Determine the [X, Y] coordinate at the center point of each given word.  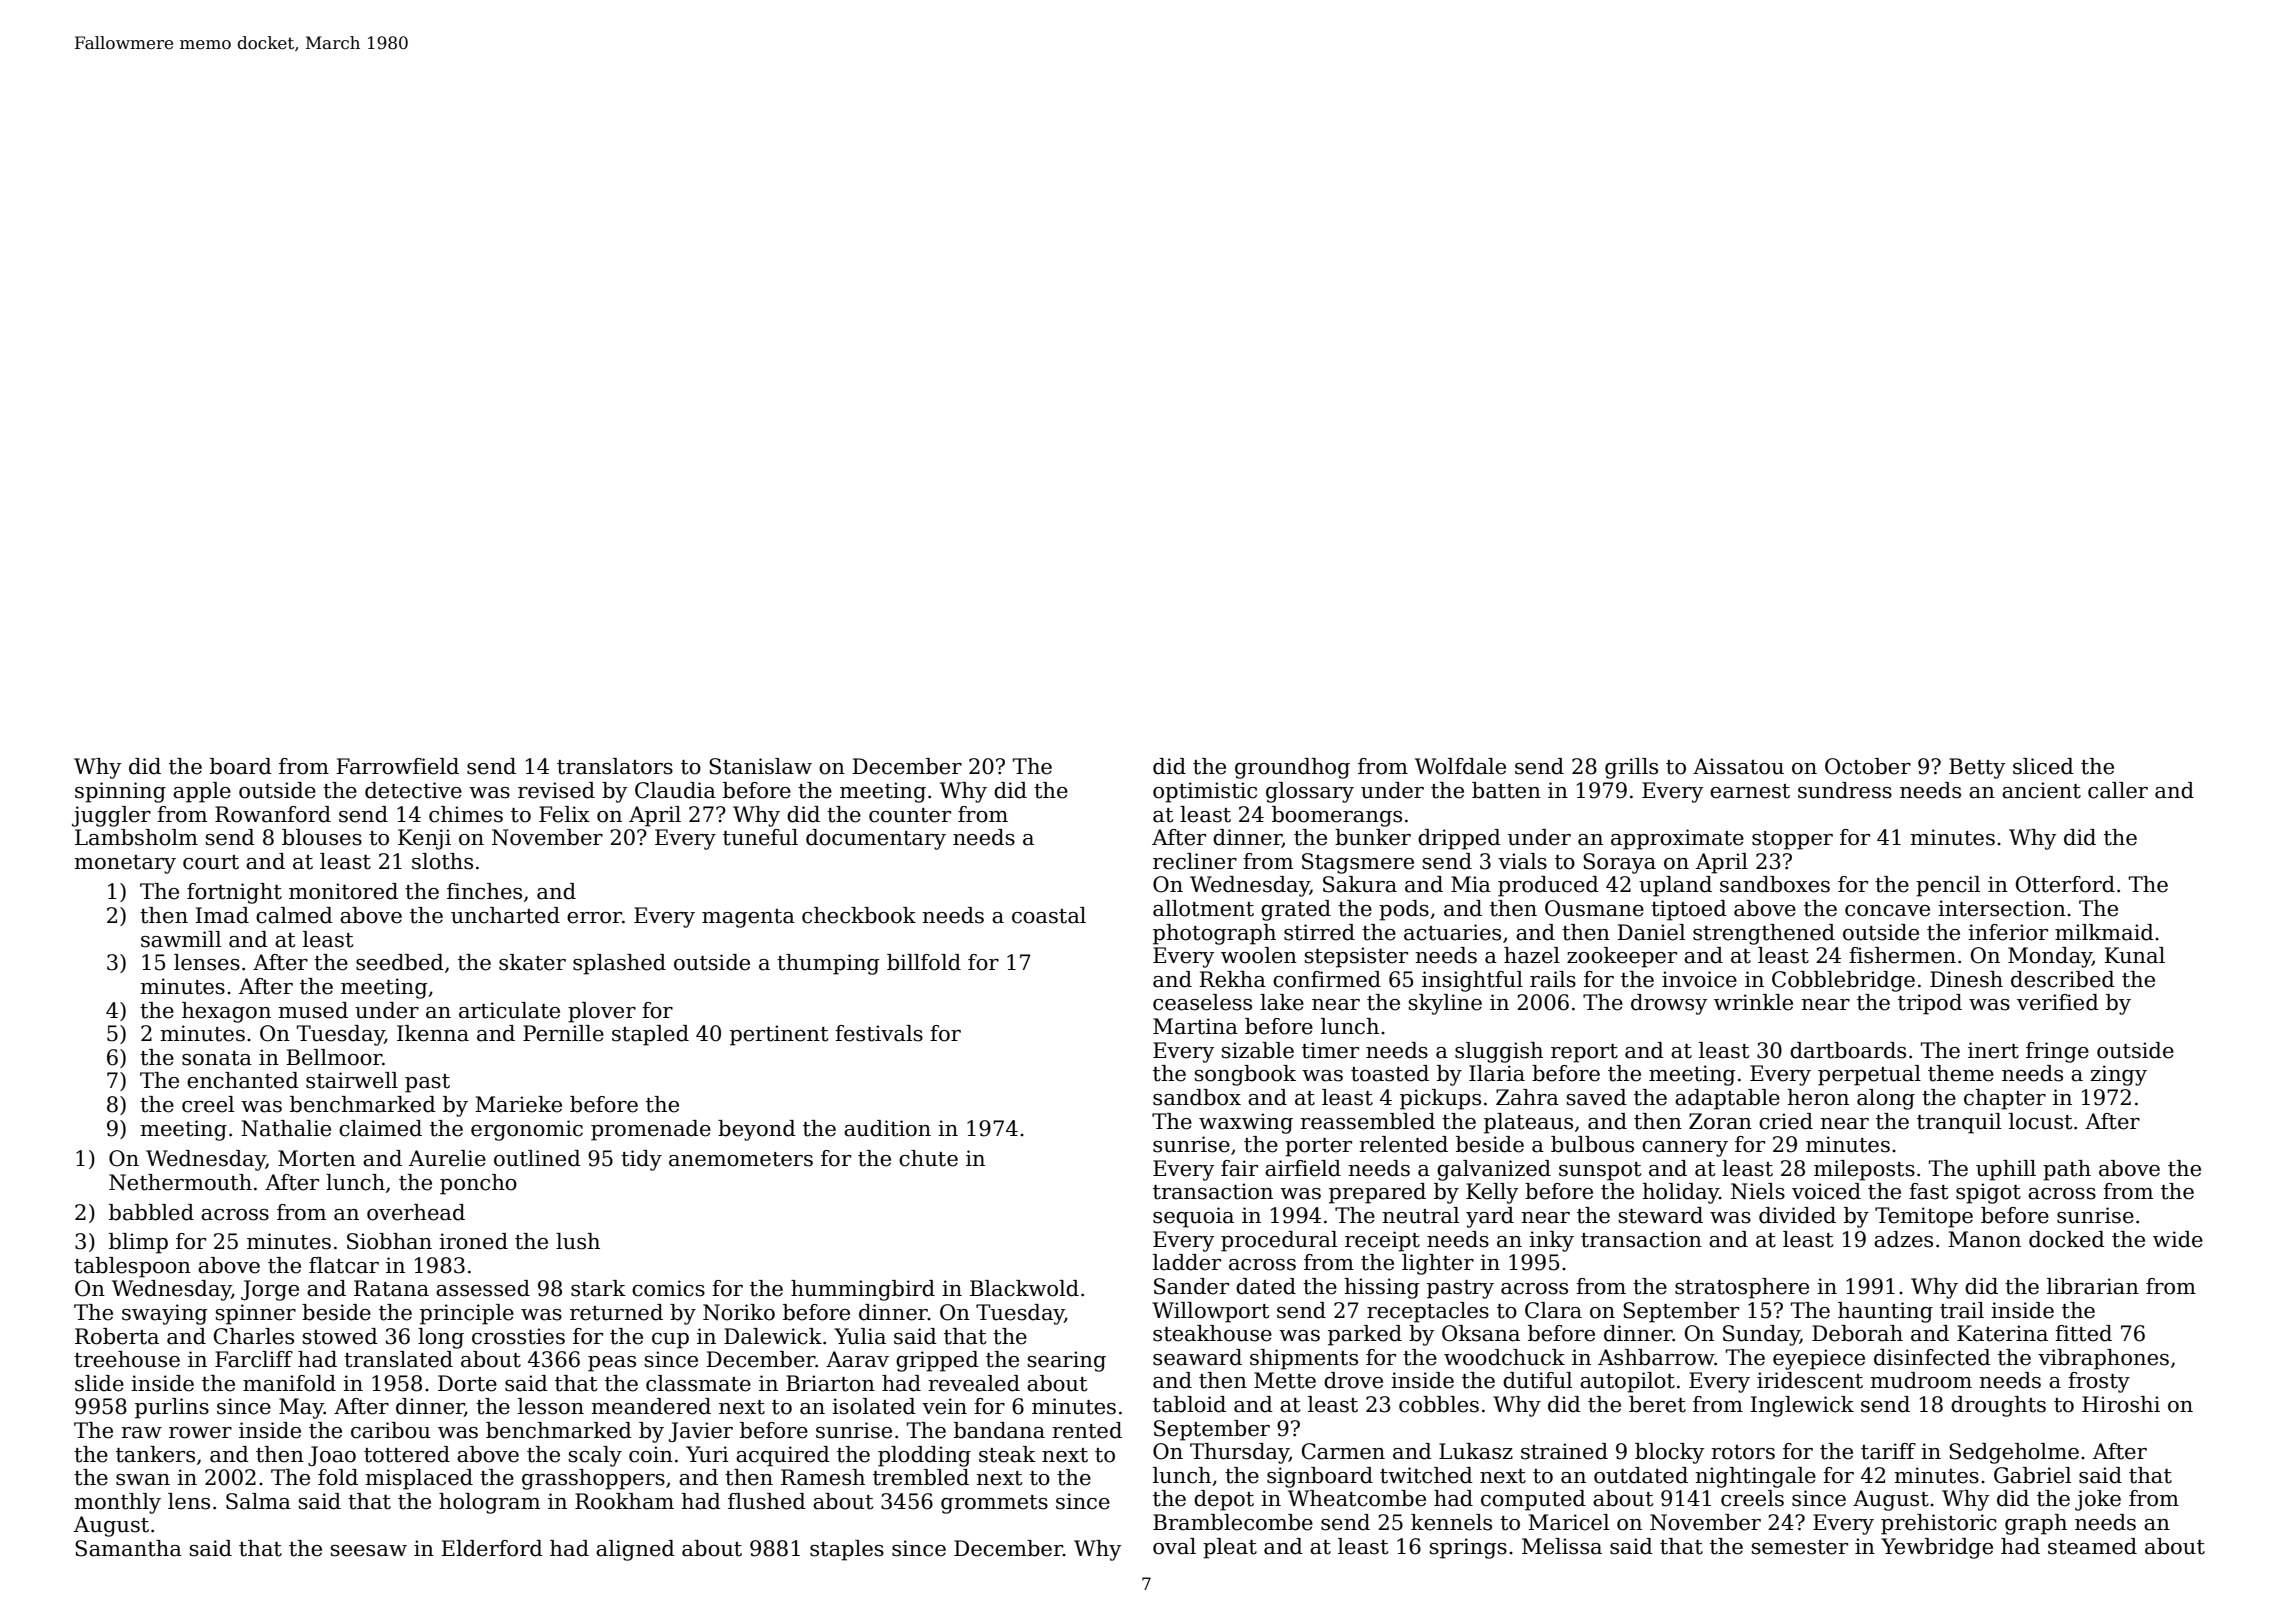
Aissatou [1738, 766]
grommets [994, 1504]
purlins [172, 1408]
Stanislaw [760, 766]
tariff [1888, 1451]
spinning [120, 792]
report [1584, 1053]
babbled [151, 1212]
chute [928, 1158]
